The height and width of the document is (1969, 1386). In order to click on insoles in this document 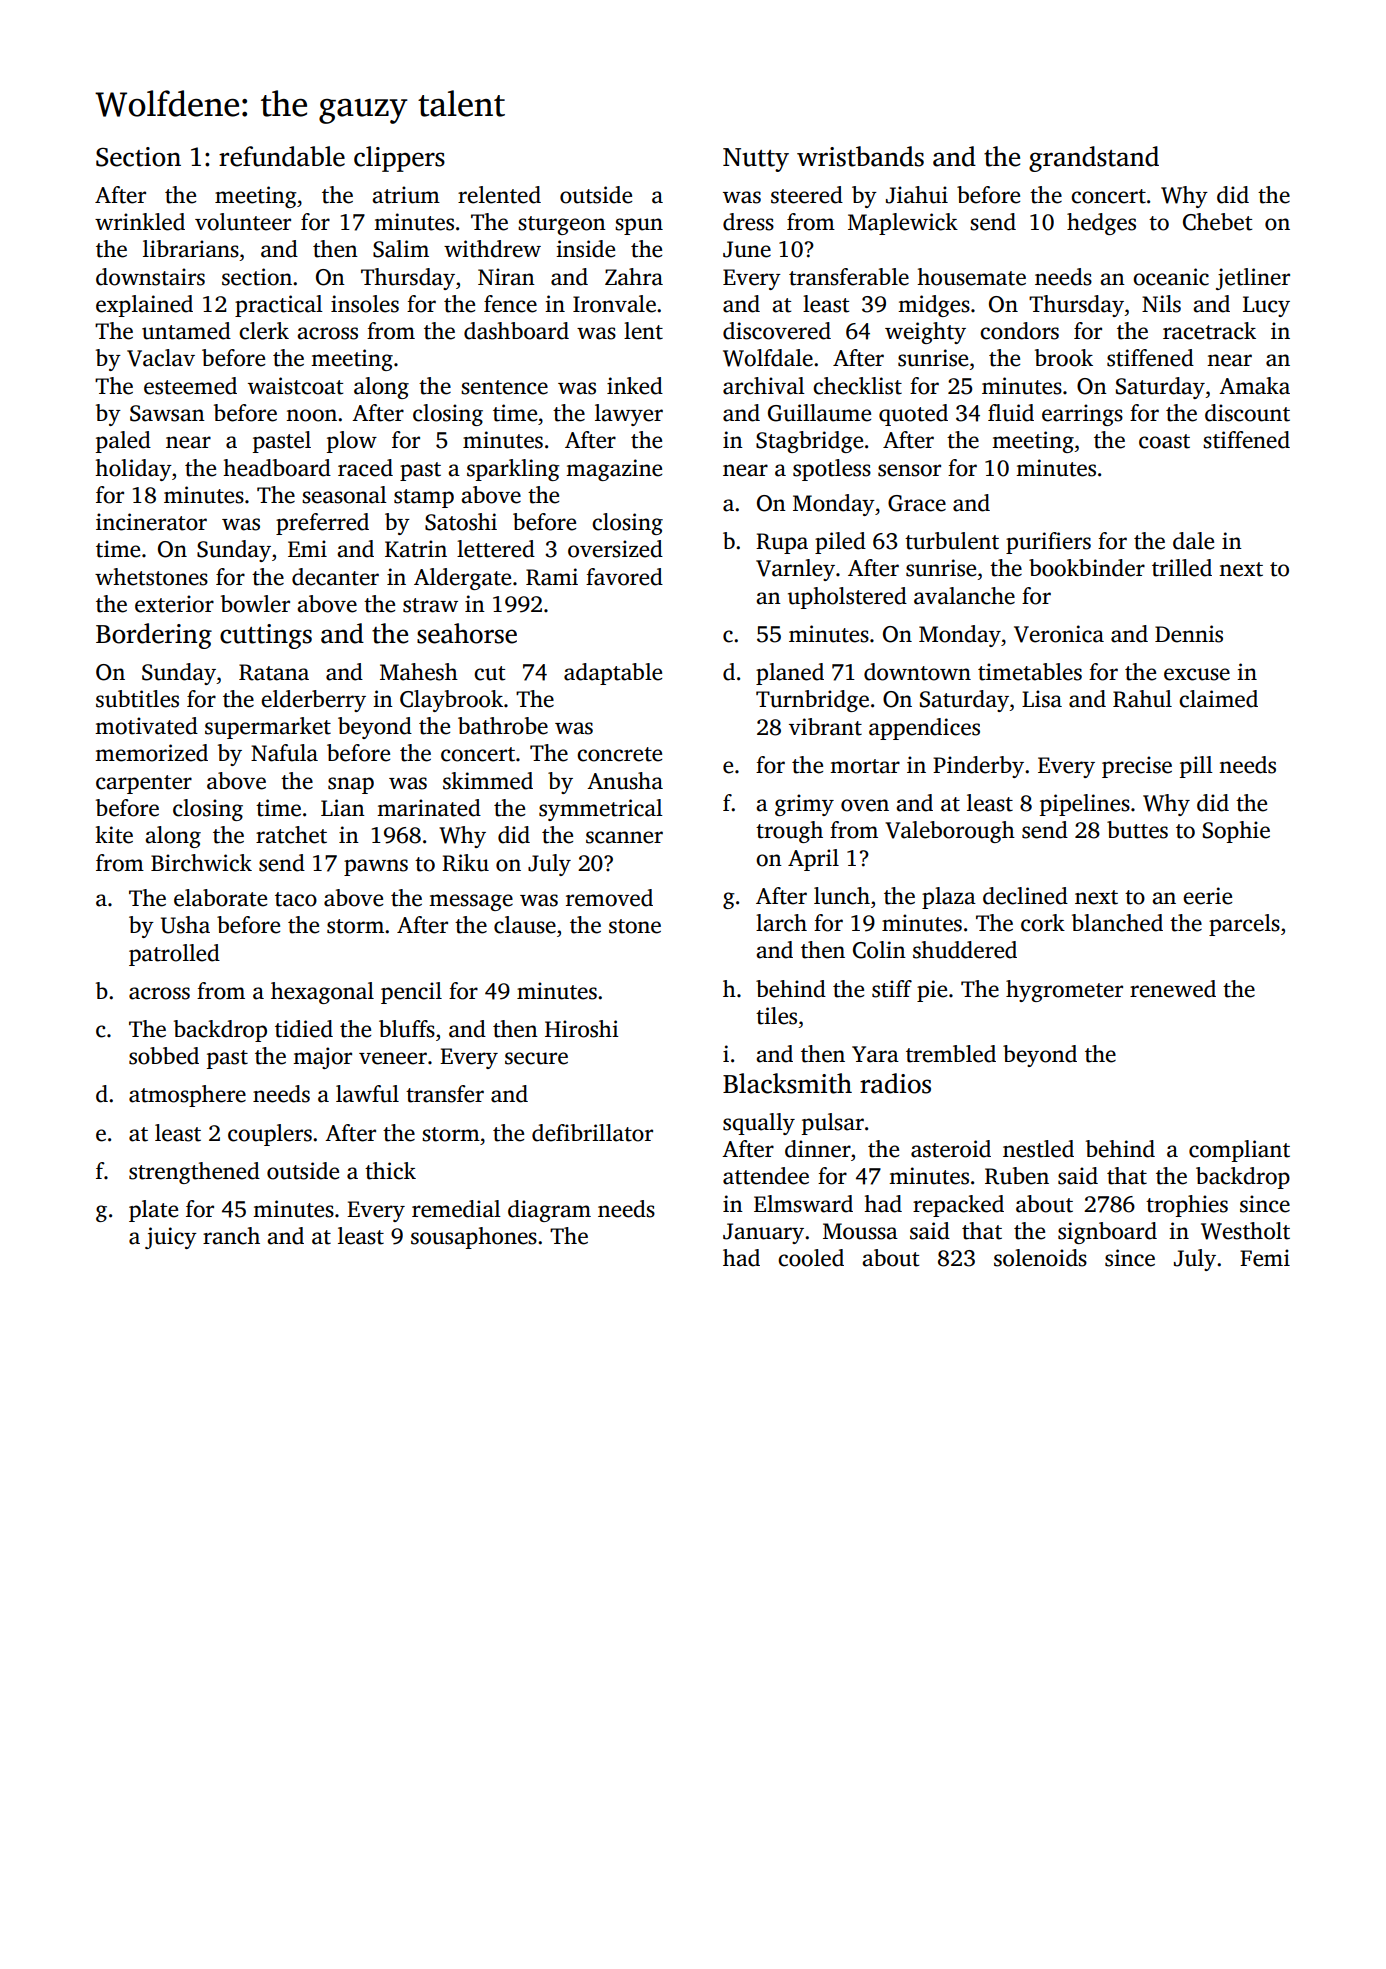, I will do `click(365, 304)`.
